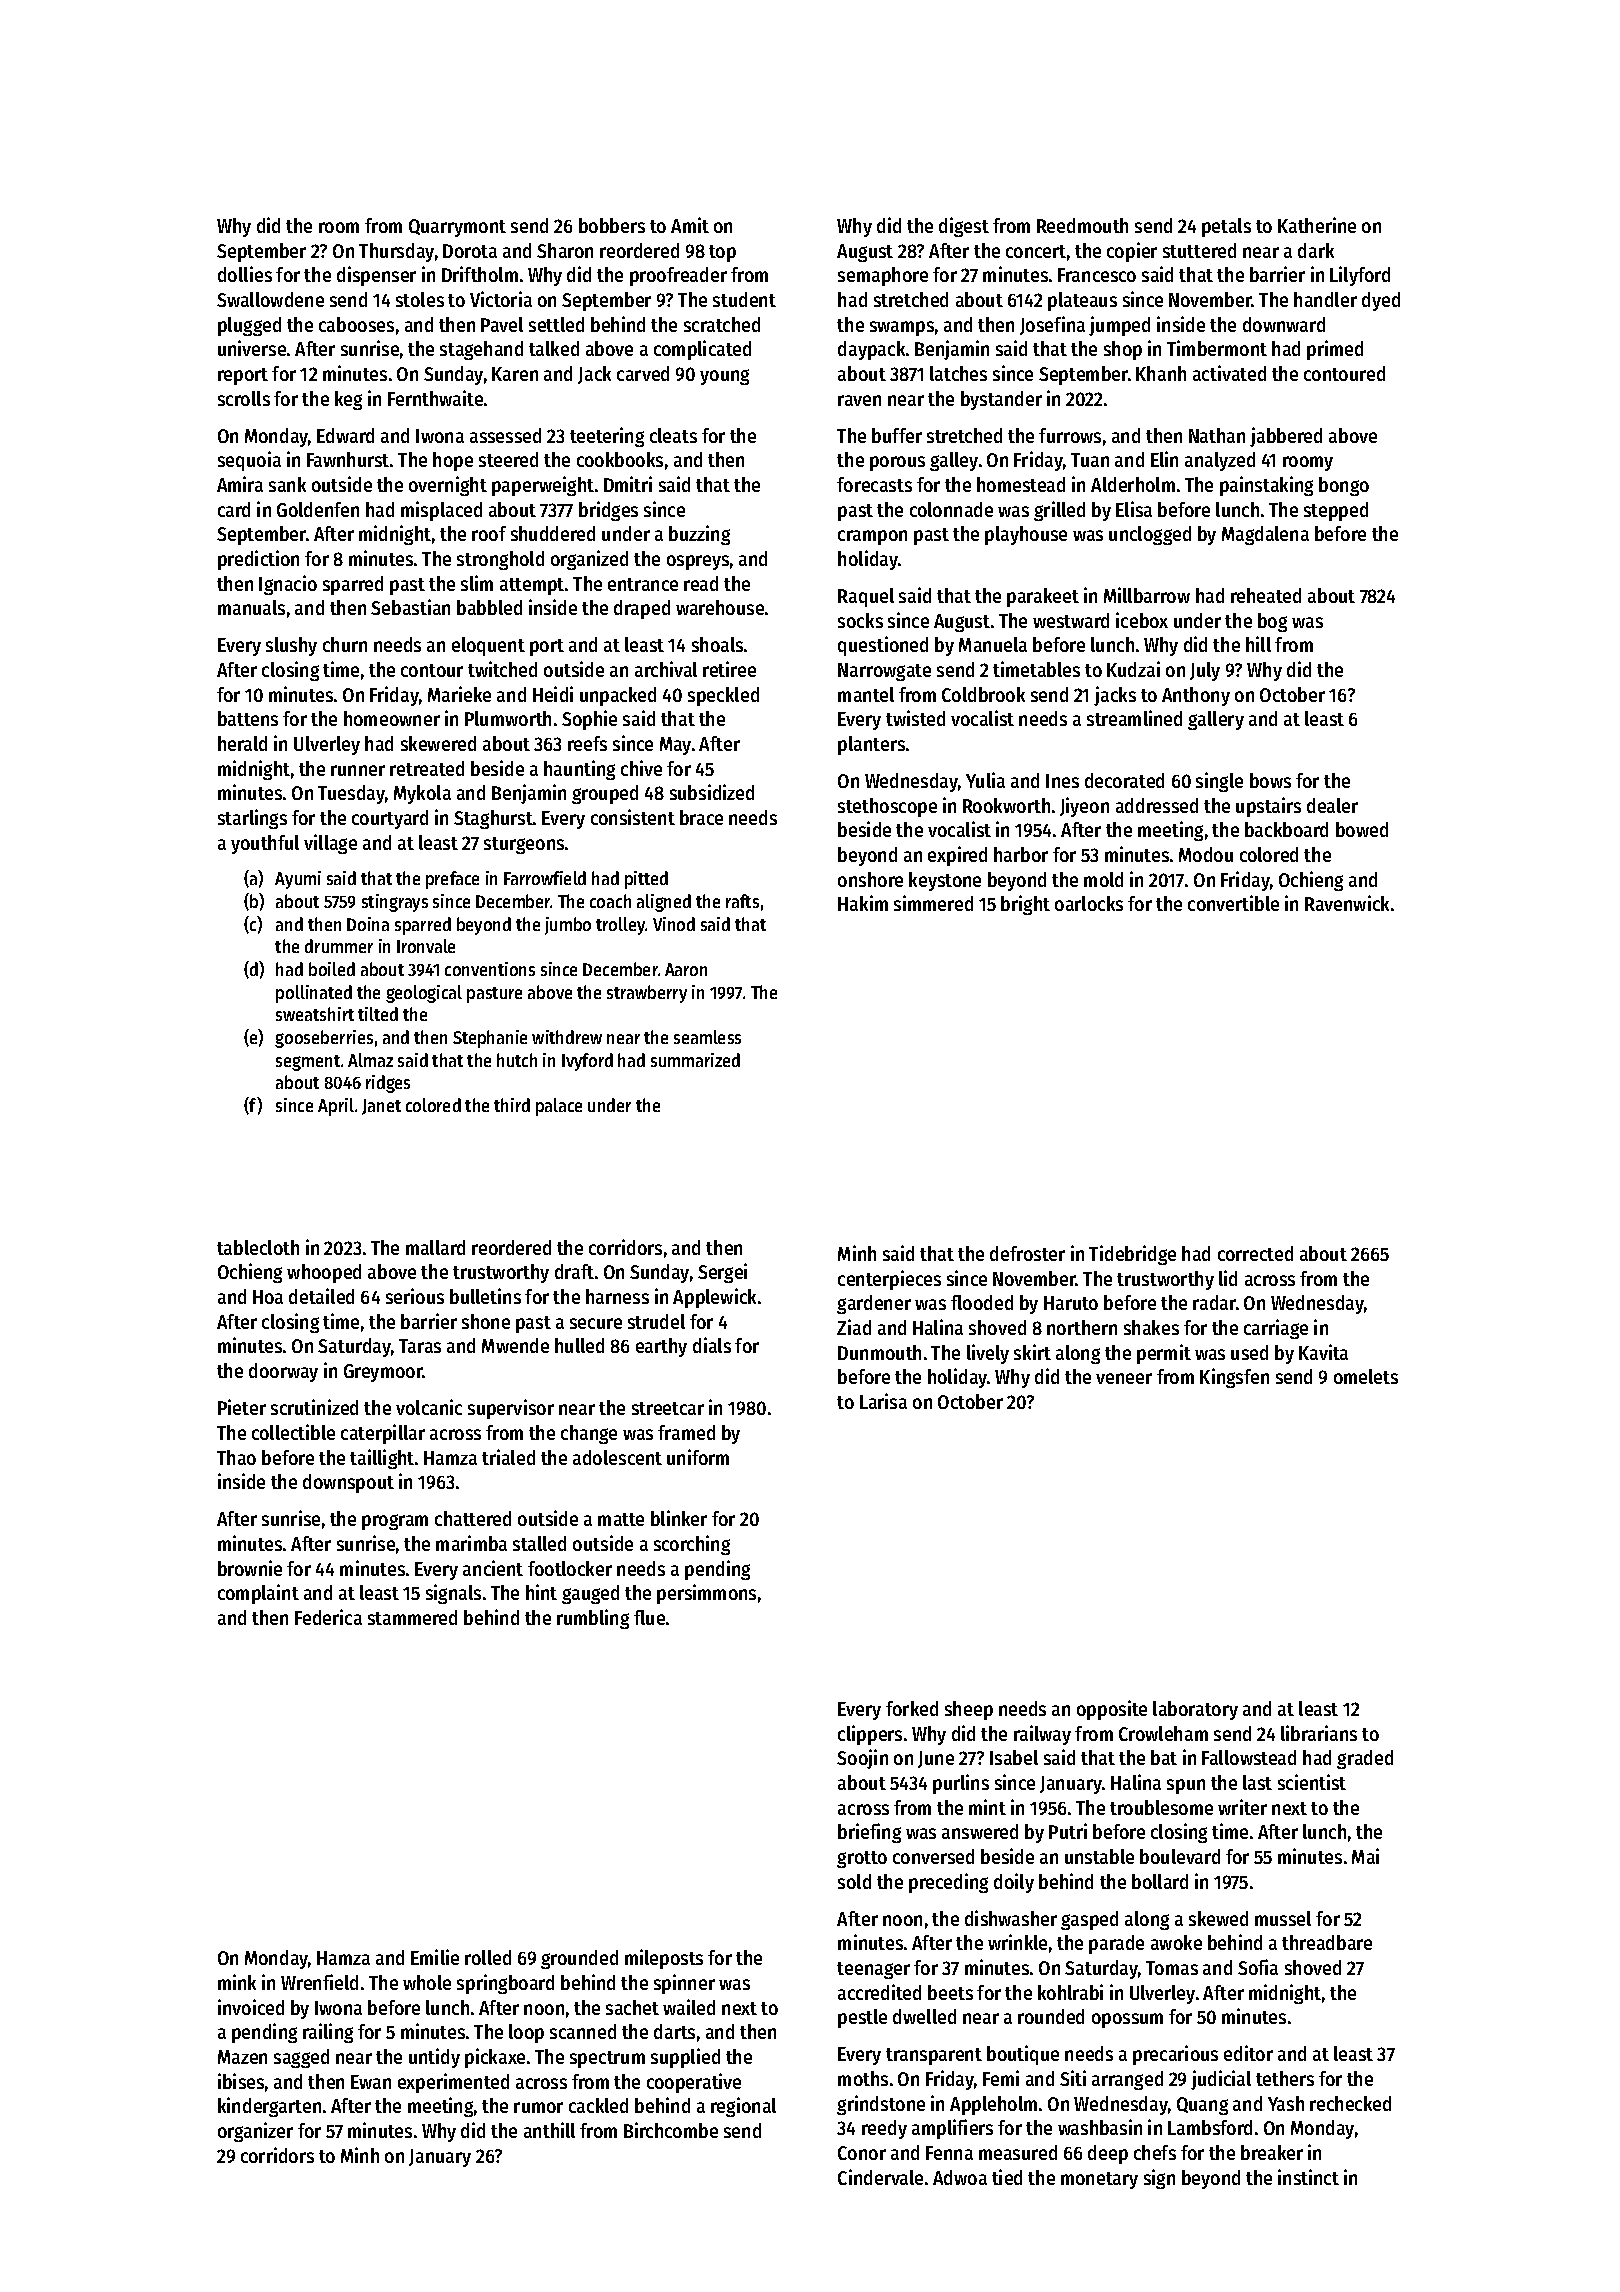  What do you see at coordinates (396, 252) in the image?
I see `Thursday` at bounding box center [396, 252].
